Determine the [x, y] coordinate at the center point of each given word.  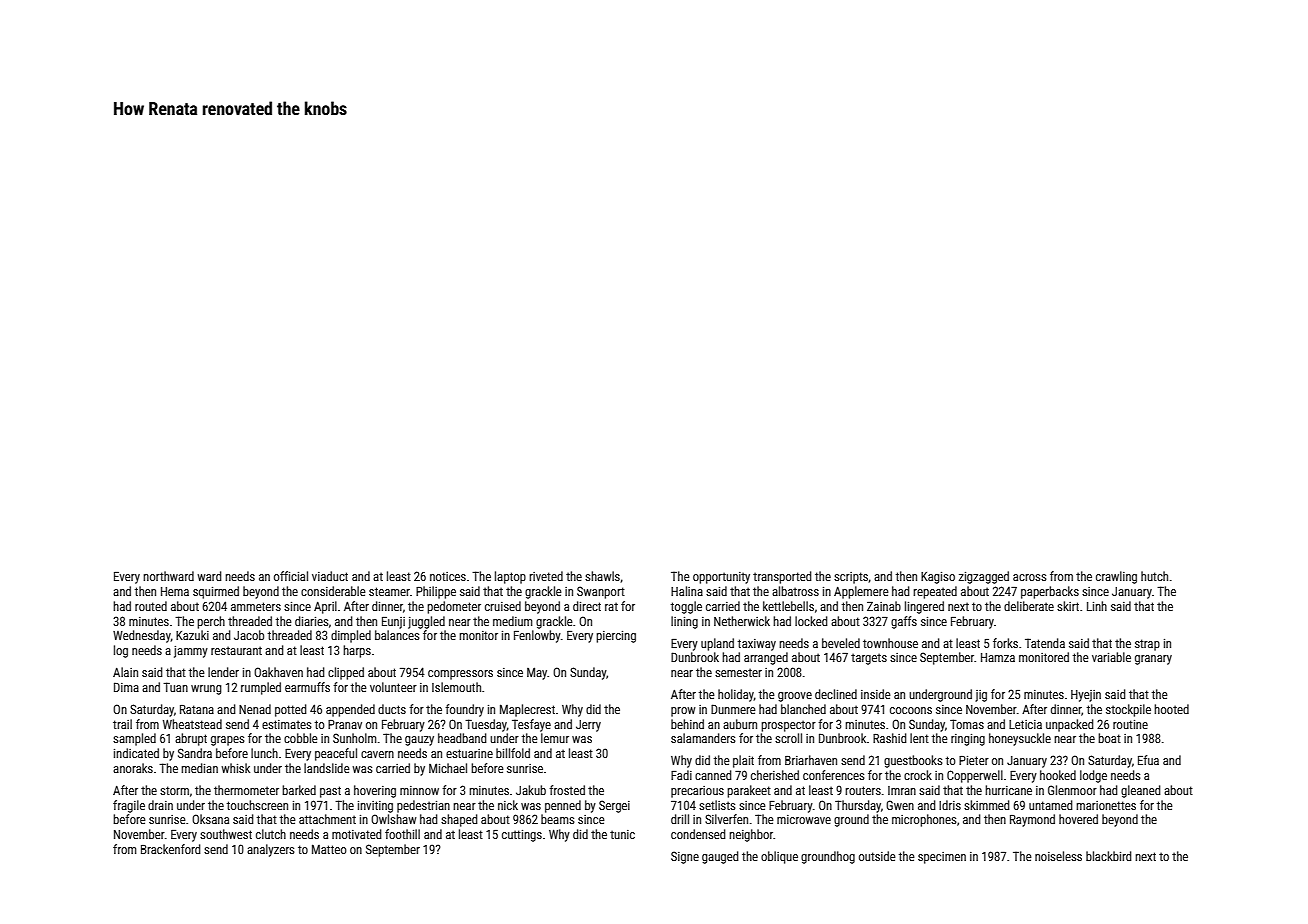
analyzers [271, 850]
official [291, 576]
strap [1147, 645]
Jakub [531, 790]
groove [795, 697]
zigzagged [984, 577]
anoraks [133, 768]
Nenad [255, 709]
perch [211, 622]
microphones [924, 820]
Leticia [1025, 724]
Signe [685, 857]
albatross [795, 591]
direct [587, 606]
